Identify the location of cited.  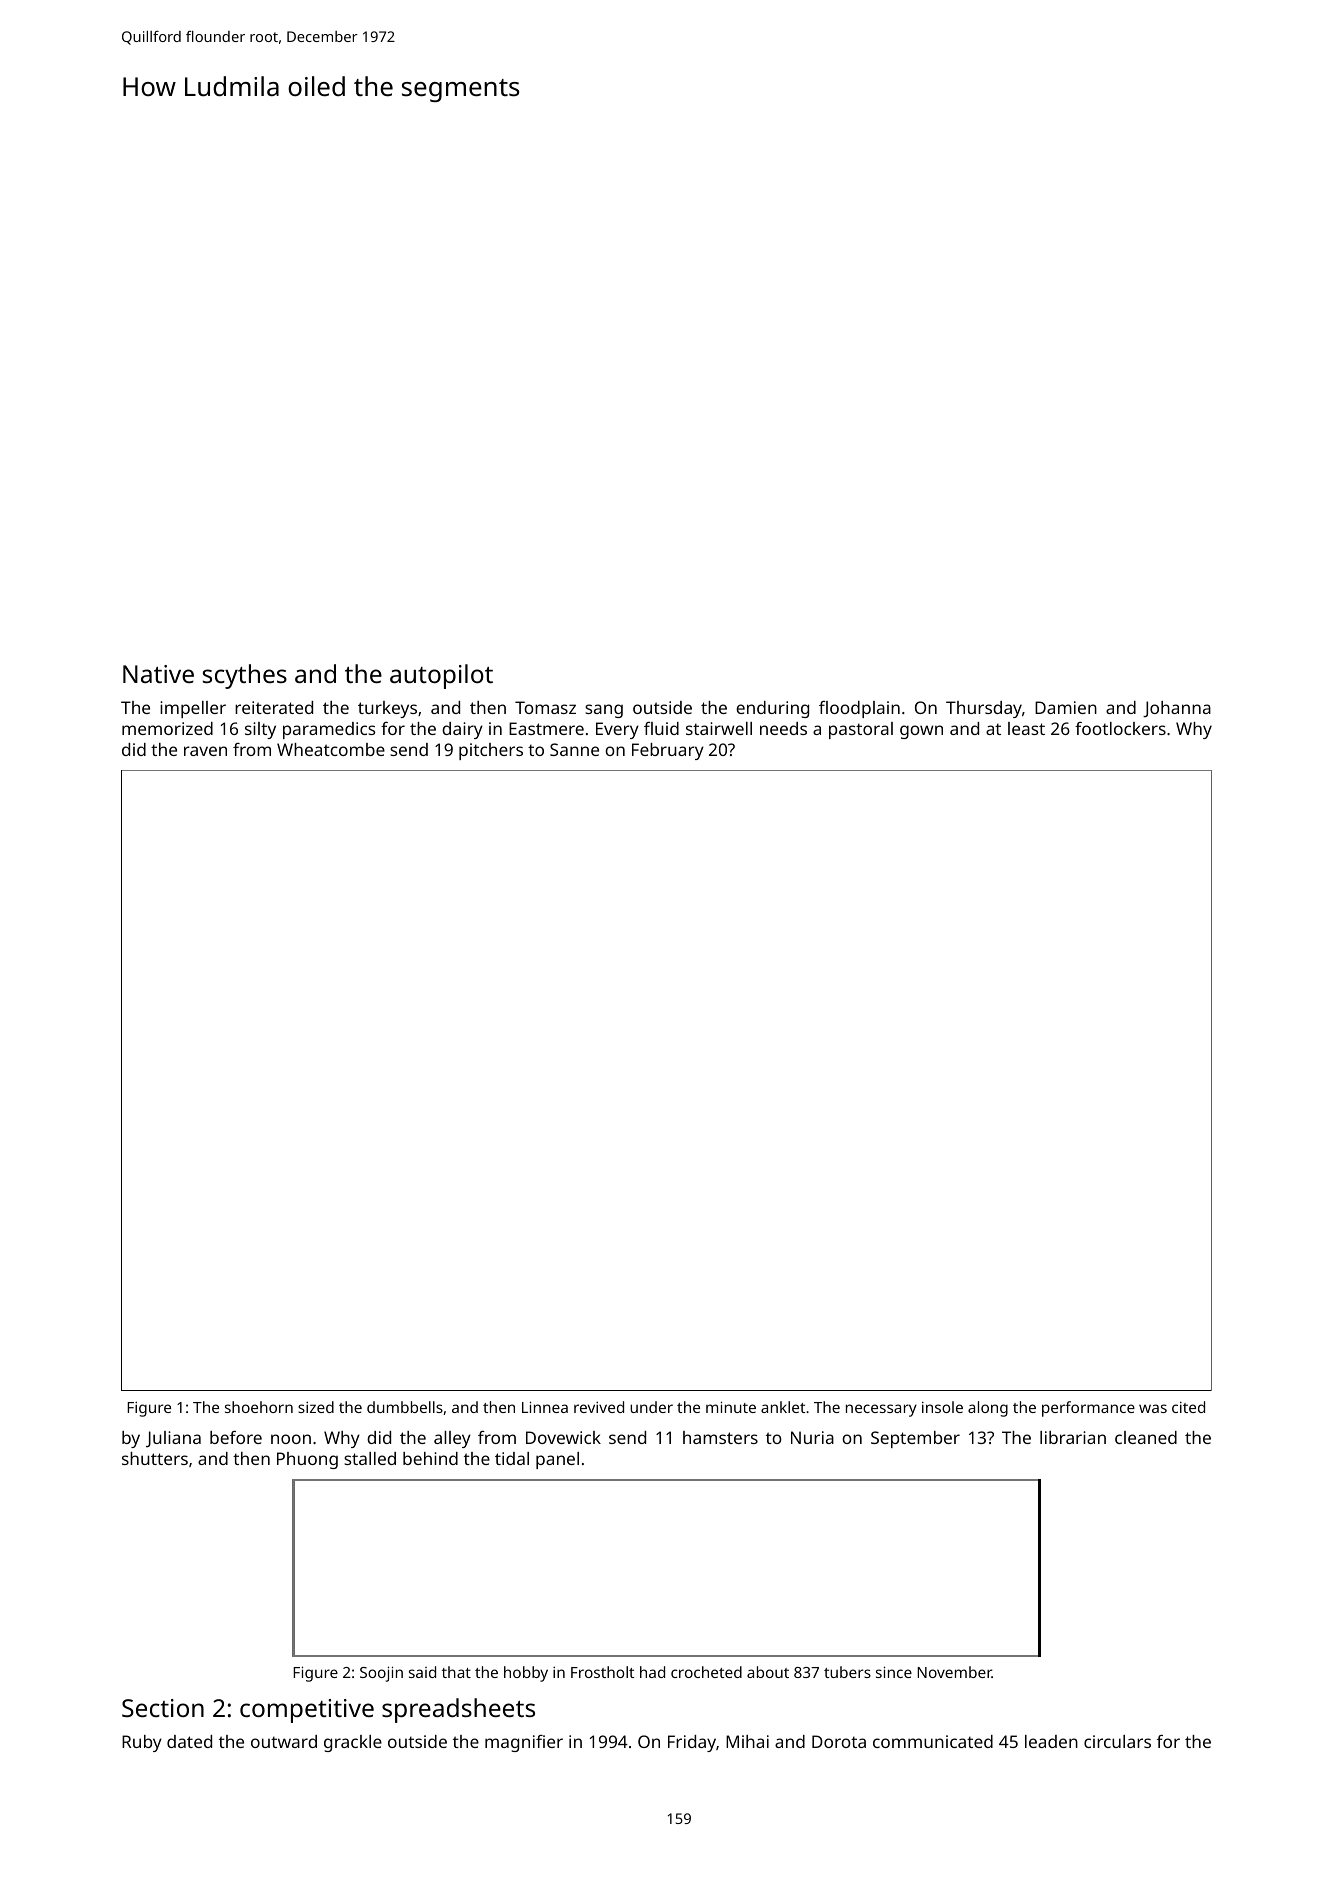
(1188, 1407).
